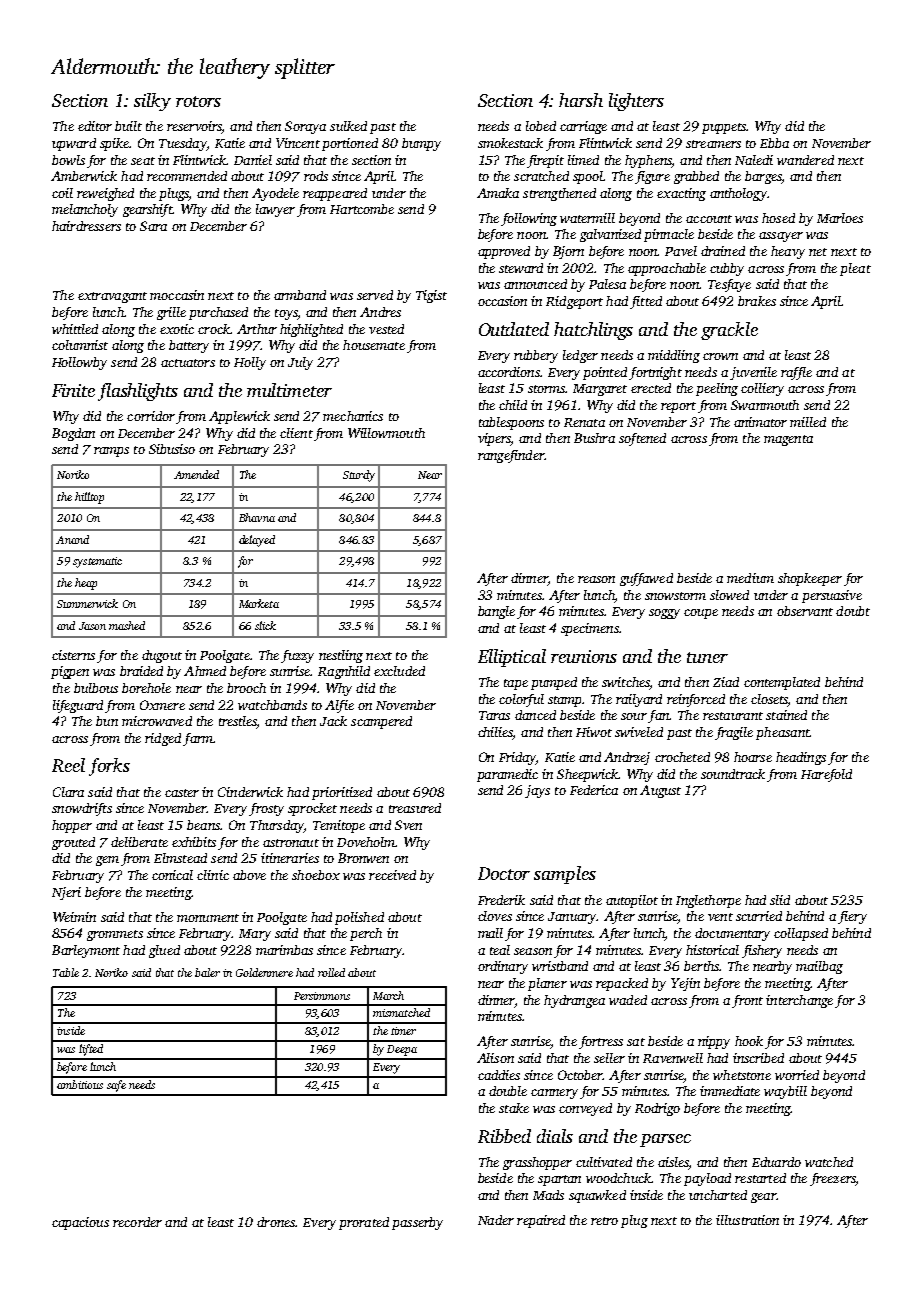 Image resolution: width=924 pixels, height=1308 pixels. Describe the element at coordinates (503, 967) in the screenshot. I see `ordinary` at that location.
